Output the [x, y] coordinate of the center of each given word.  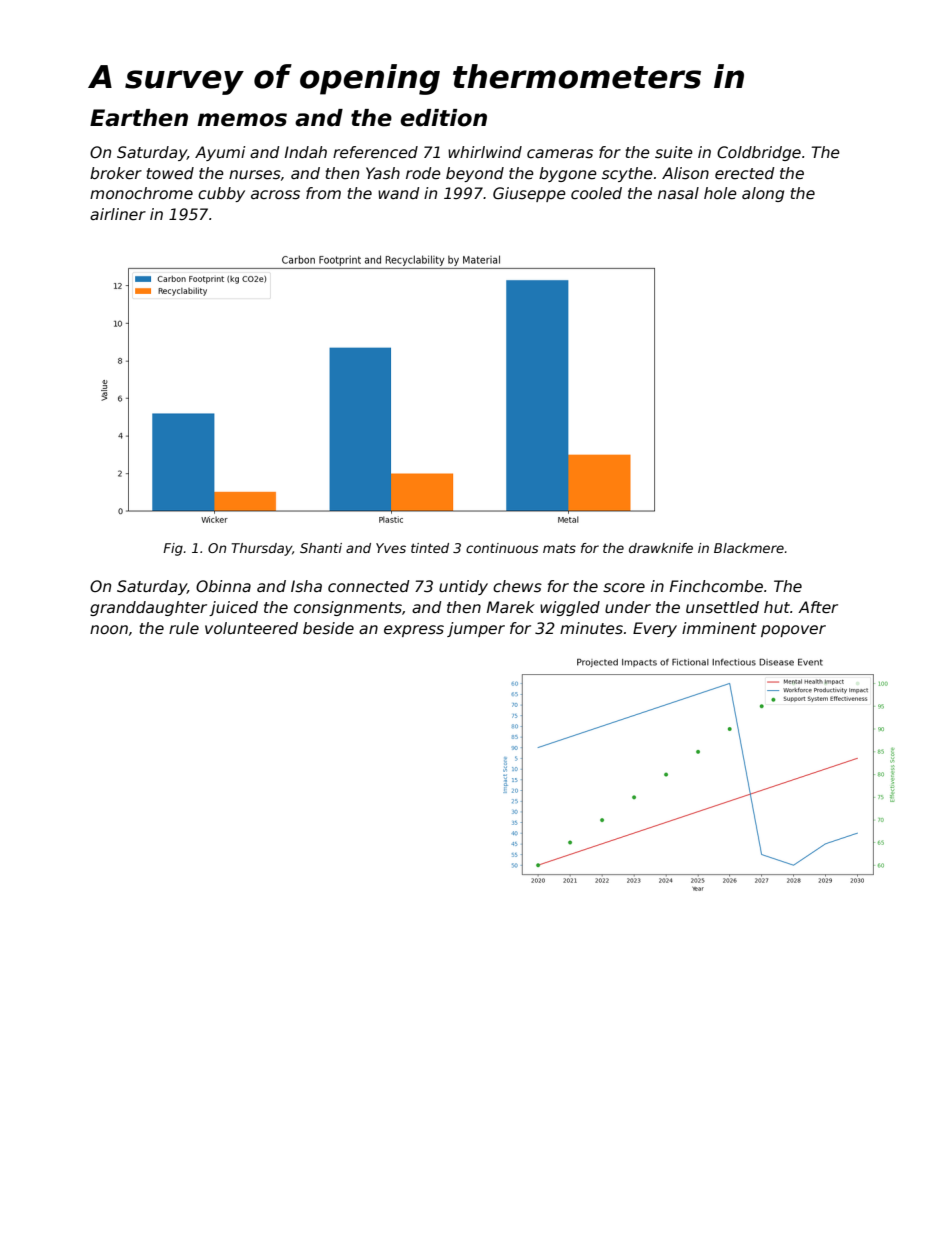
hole [720, 193]
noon [109, 629]
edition [443, 118]
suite [674, 152]
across [275, 195]
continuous [502, 548]
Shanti [321, 548]
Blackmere [749, 548]
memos [242, 120]
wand [399, 193]
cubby [221, 194]
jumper [476, 629]
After [818, 607]
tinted [430, 548]
